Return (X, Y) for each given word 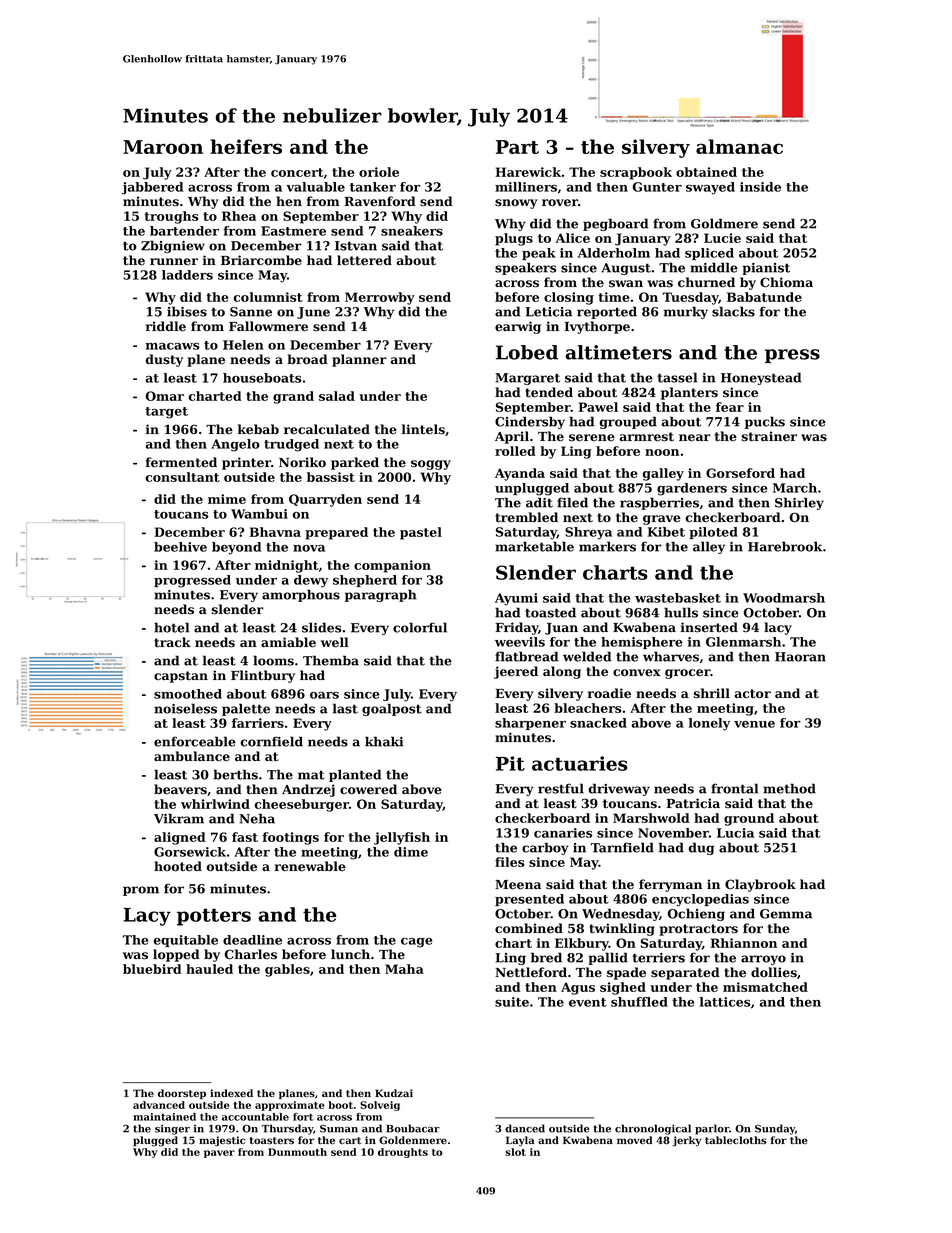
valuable (315, 187)
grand (293, 397)
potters (214, 917)
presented (529, 900)
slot (515, 1152)
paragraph (381, 596)
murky (686, 312)
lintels (423, 429)
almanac (739, 146)
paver (219, 1154)
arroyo (763, 960)
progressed (192, 581)
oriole (379, 172)
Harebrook (785, 546)
